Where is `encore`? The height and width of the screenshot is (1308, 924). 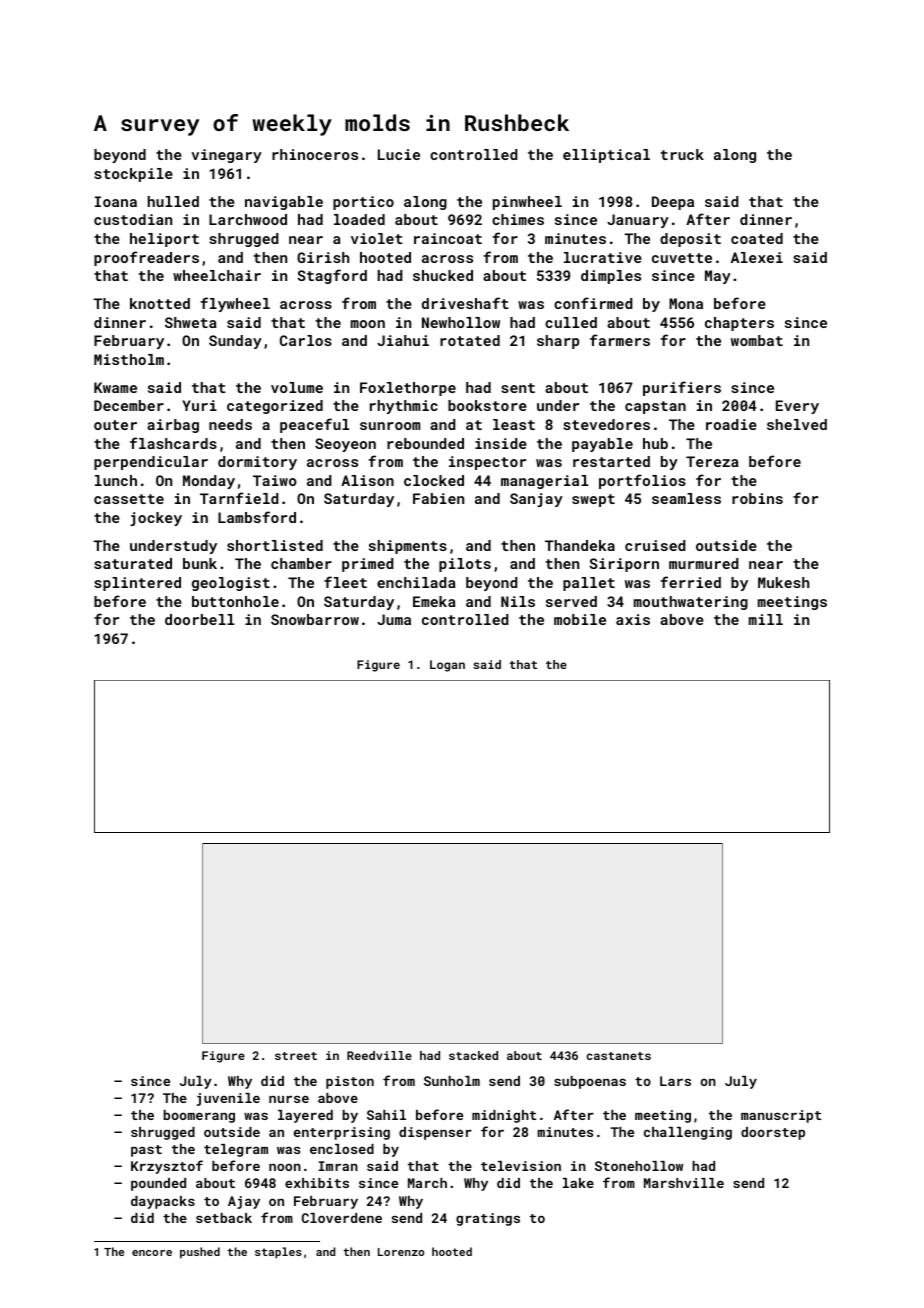
encore is located at coordinates (152, 1253).
